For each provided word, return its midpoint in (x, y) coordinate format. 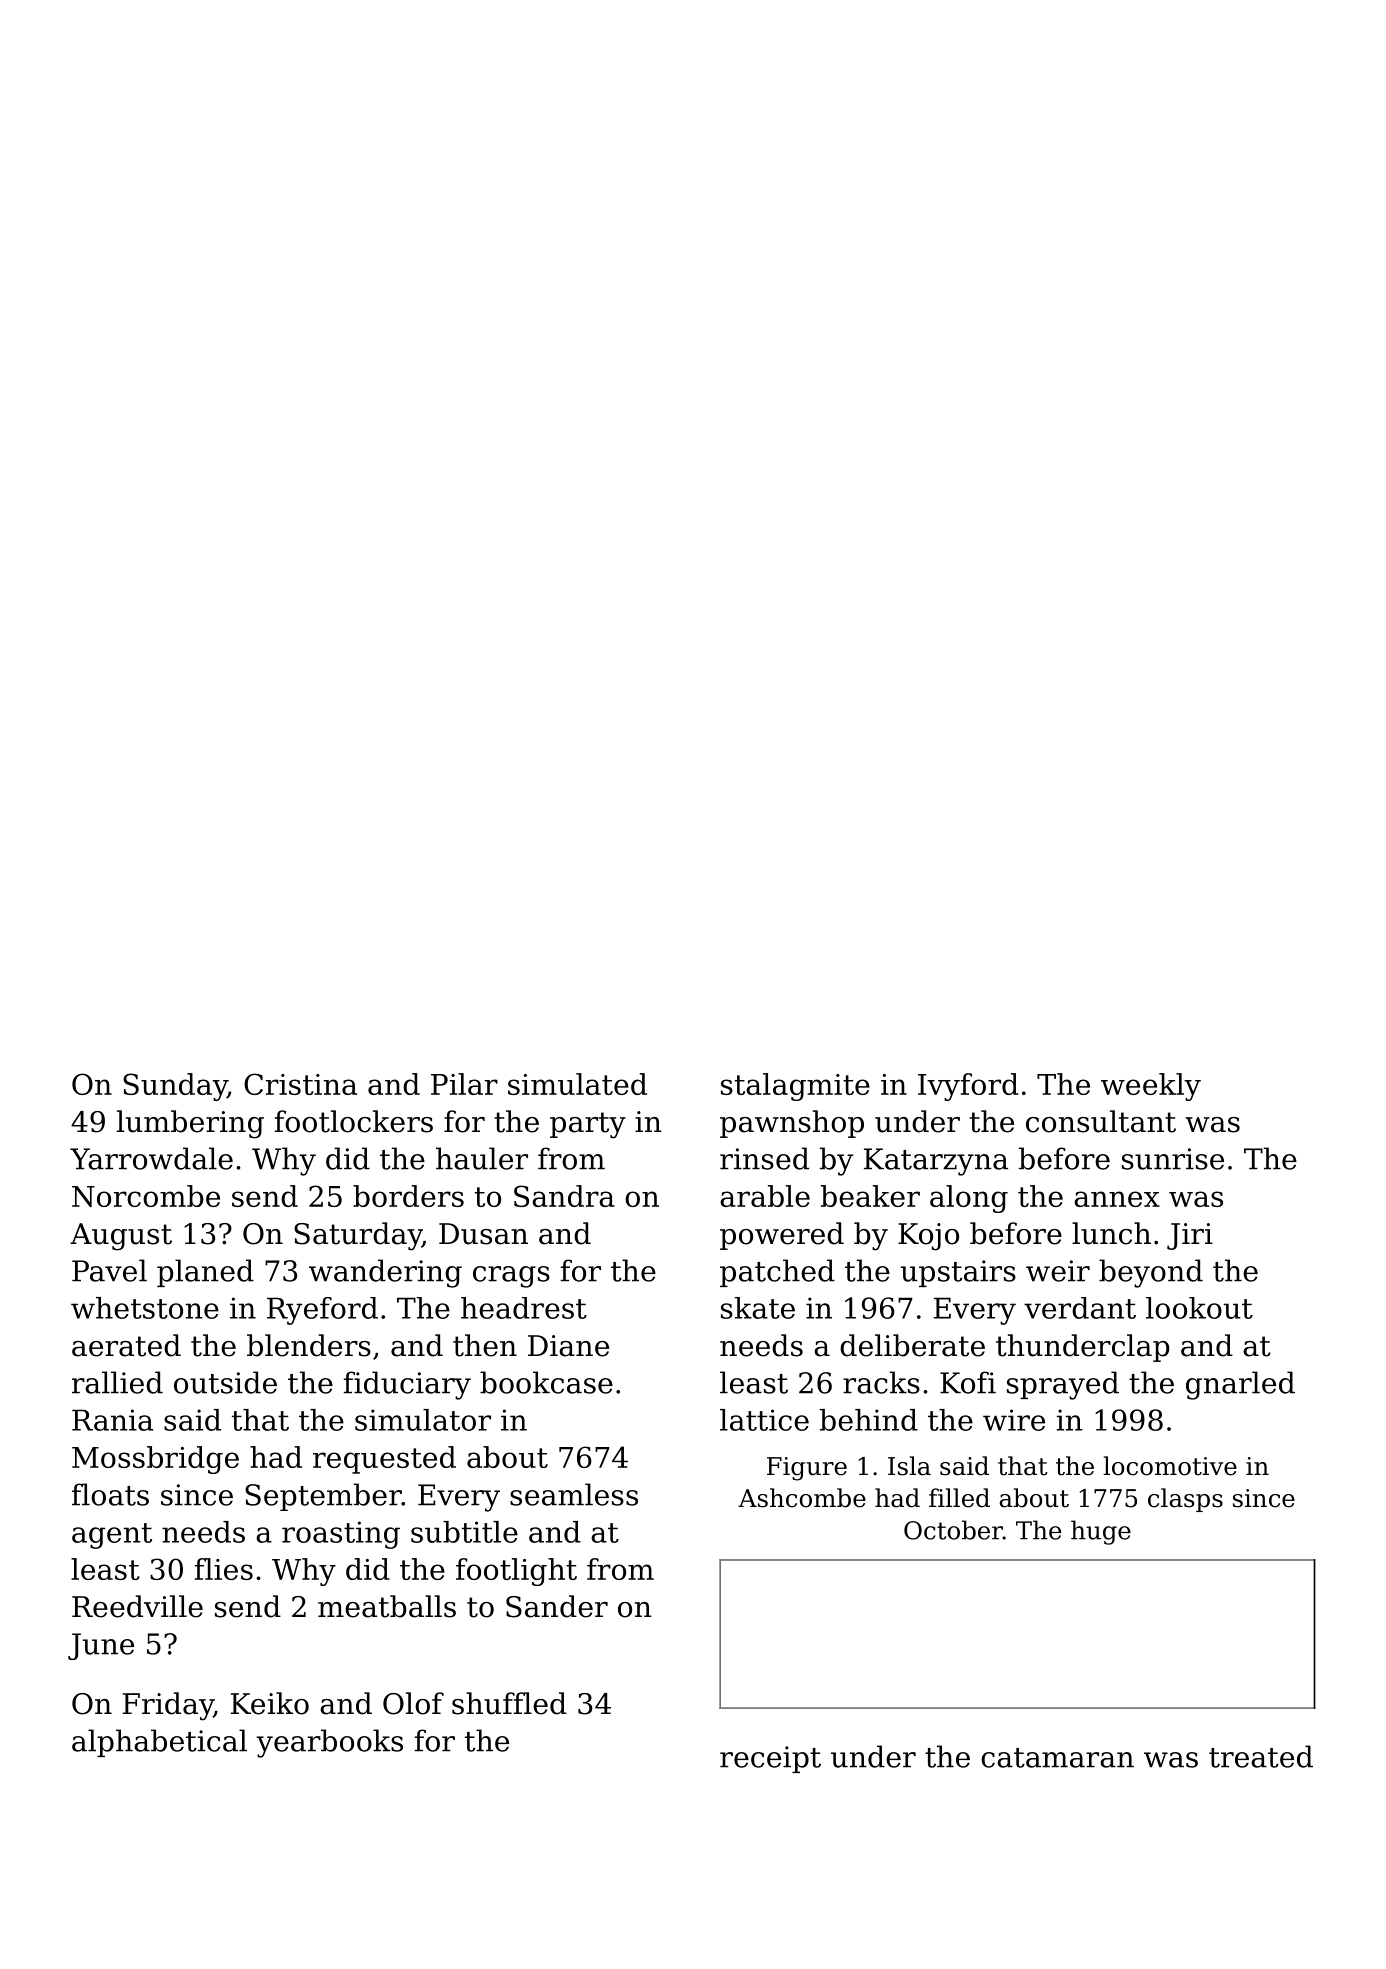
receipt (770, 1759)
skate (758, 1308)
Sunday (175, 1087)
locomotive (1170, 1466)
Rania (112, 1420)
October (953, 1530)
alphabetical (159, 1743)
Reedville (137, 1606)
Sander (557, 1606)
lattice (764, 1420)
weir (1058, 1271)
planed (205, 1273)
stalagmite (795, 1087)
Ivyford (968, 1087)
